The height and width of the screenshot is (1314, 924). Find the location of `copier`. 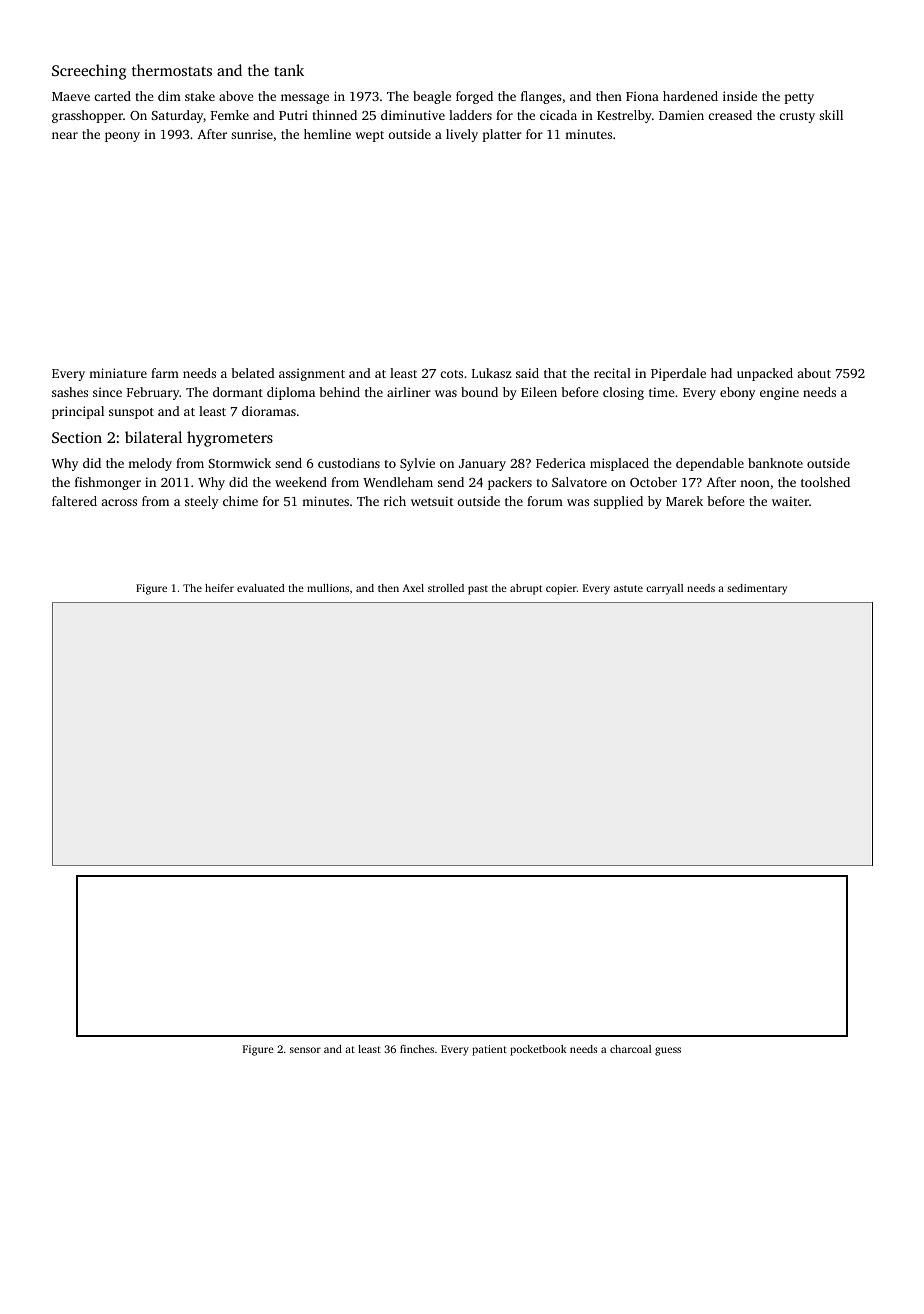

copier is located at coordinates (561, 589).
